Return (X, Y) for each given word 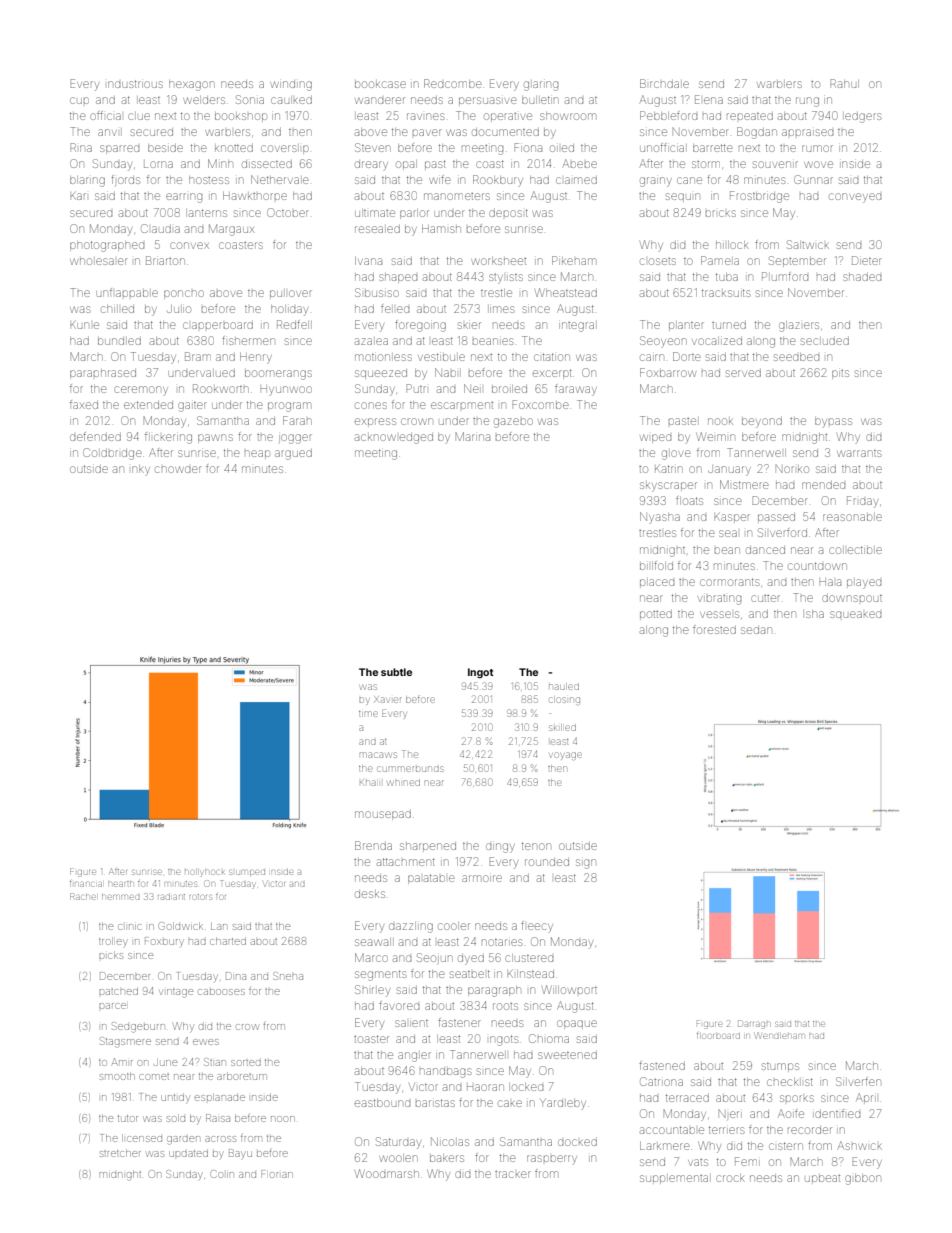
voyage (566, 756)
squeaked (855, 614)
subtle (396, 672)
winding (291, 86)
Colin (223, 1174)
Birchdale (664, 83)
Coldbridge (112, 454)
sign (586, 864)
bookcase (380, 84)
